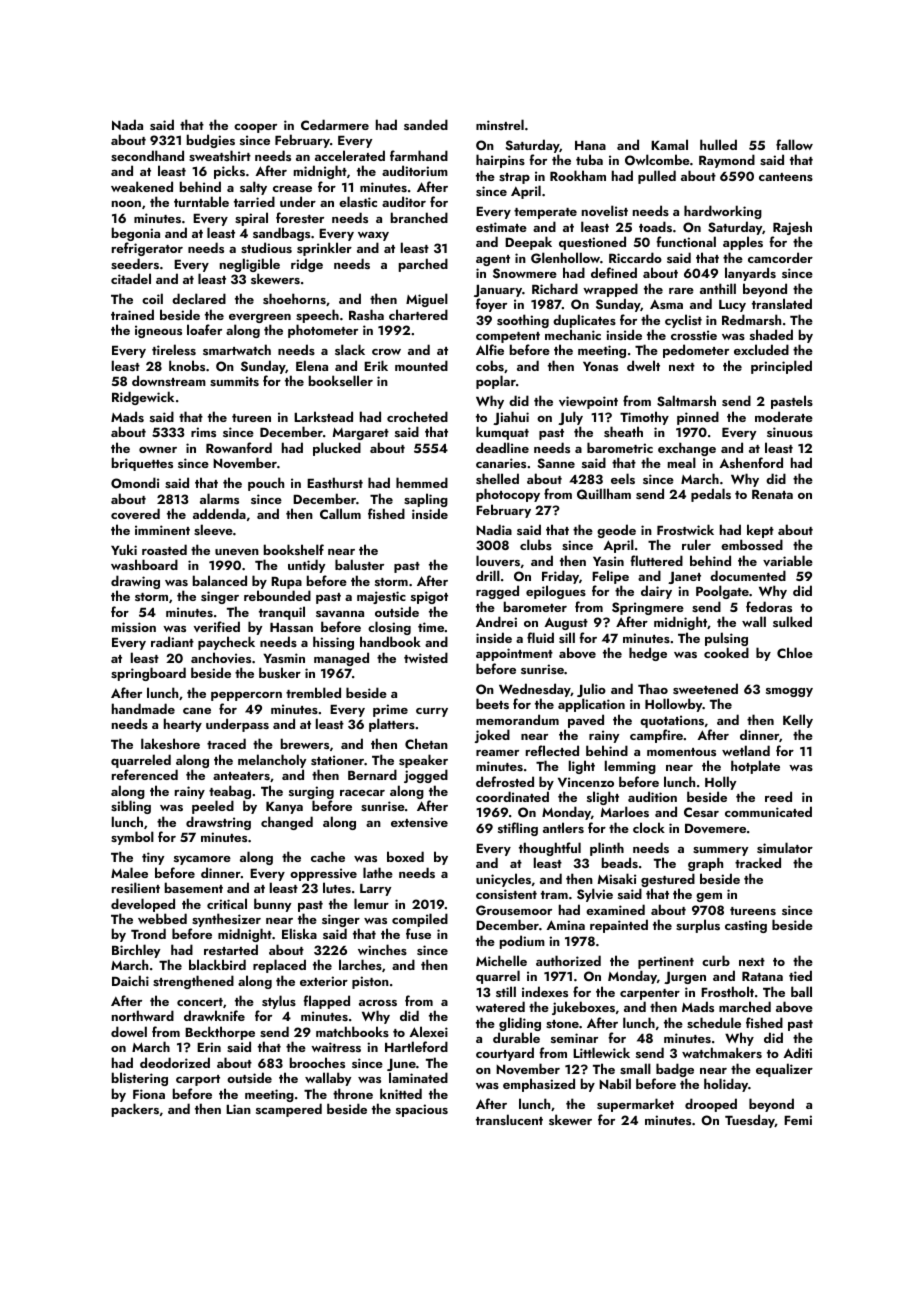 The width and height of the screenshot is (924, 1308). I want to click on turntable, so click(201, 201).
